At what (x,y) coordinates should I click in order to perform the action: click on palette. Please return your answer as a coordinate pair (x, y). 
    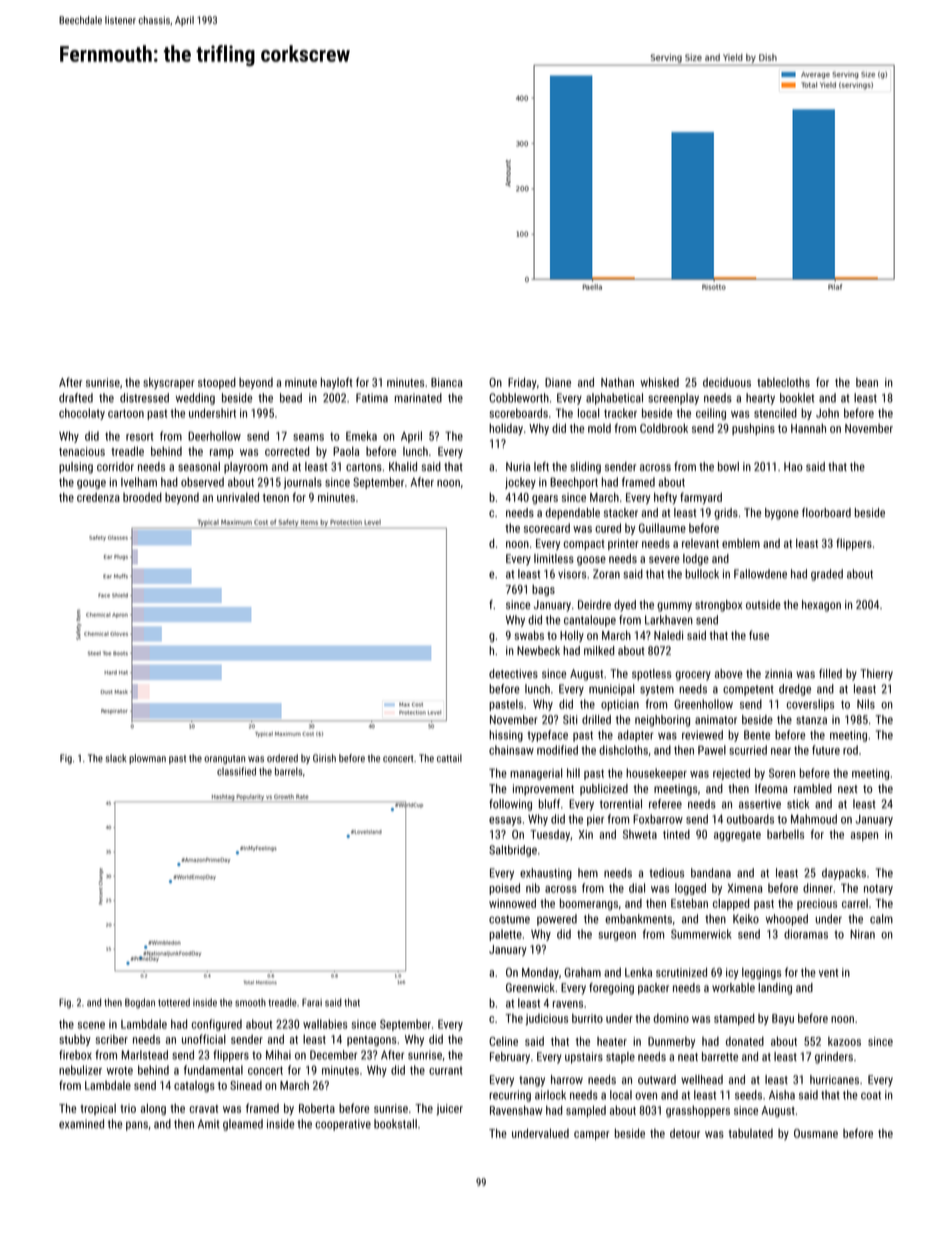
    Looking at the image, I should click on (505, 935).
